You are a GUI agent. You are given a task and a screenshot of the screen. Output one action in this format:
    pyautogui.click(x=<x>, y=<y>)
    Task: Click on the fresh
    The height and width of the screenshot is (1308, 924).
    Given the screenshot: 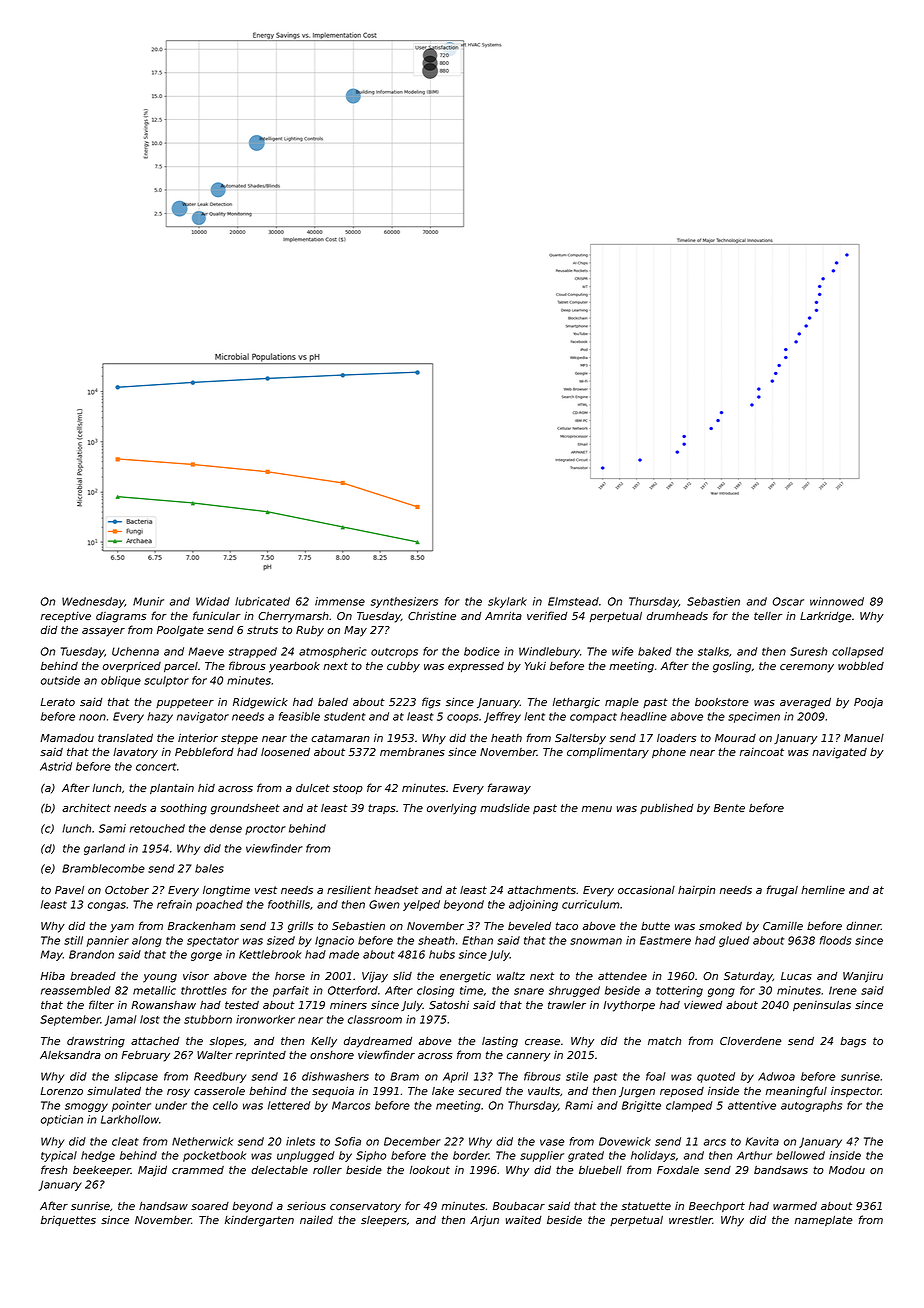 What is the action you would take?
    pyautogui.click(x=54, y=1169)
